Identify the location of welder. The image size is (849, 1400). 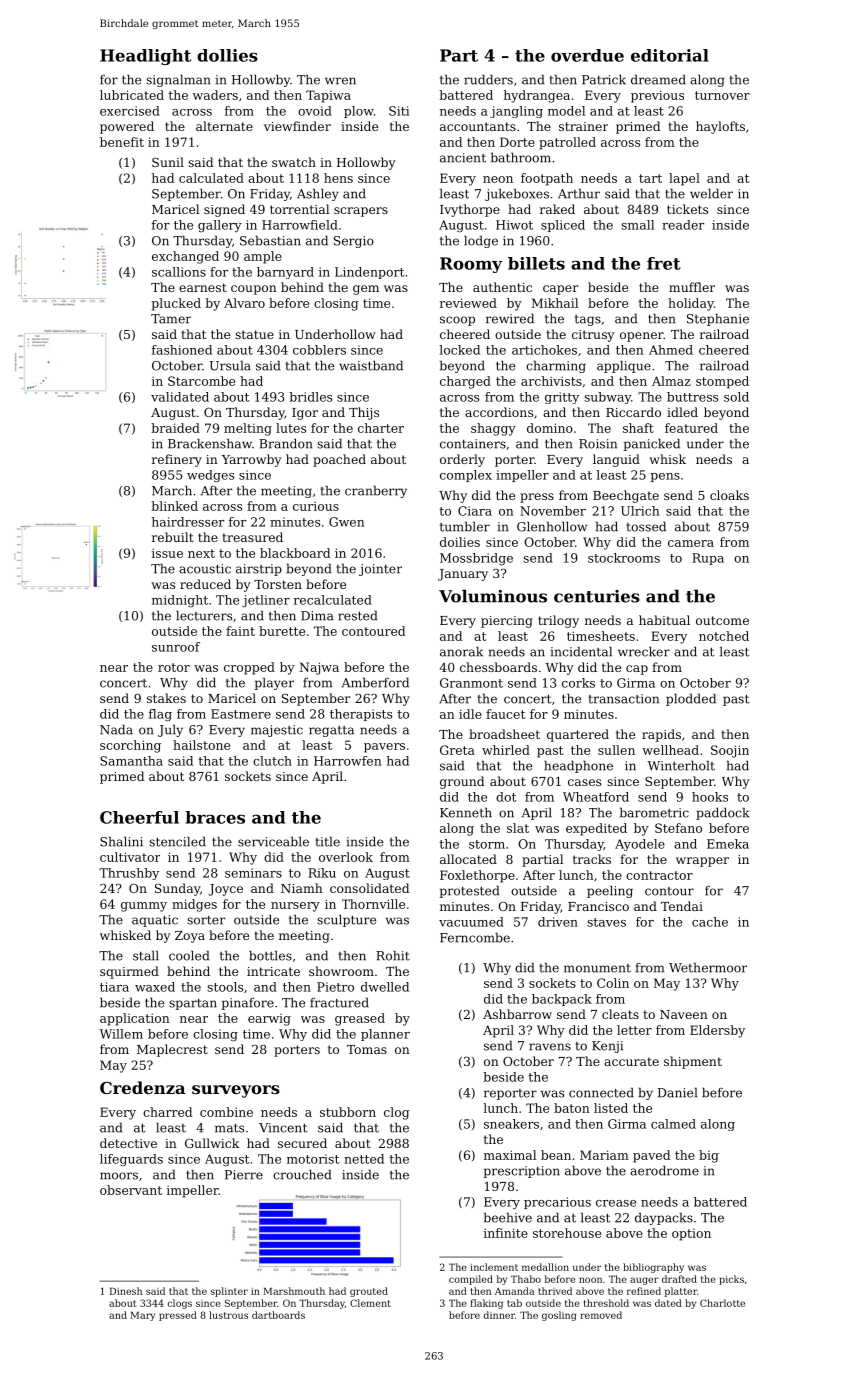
(711, 193).
